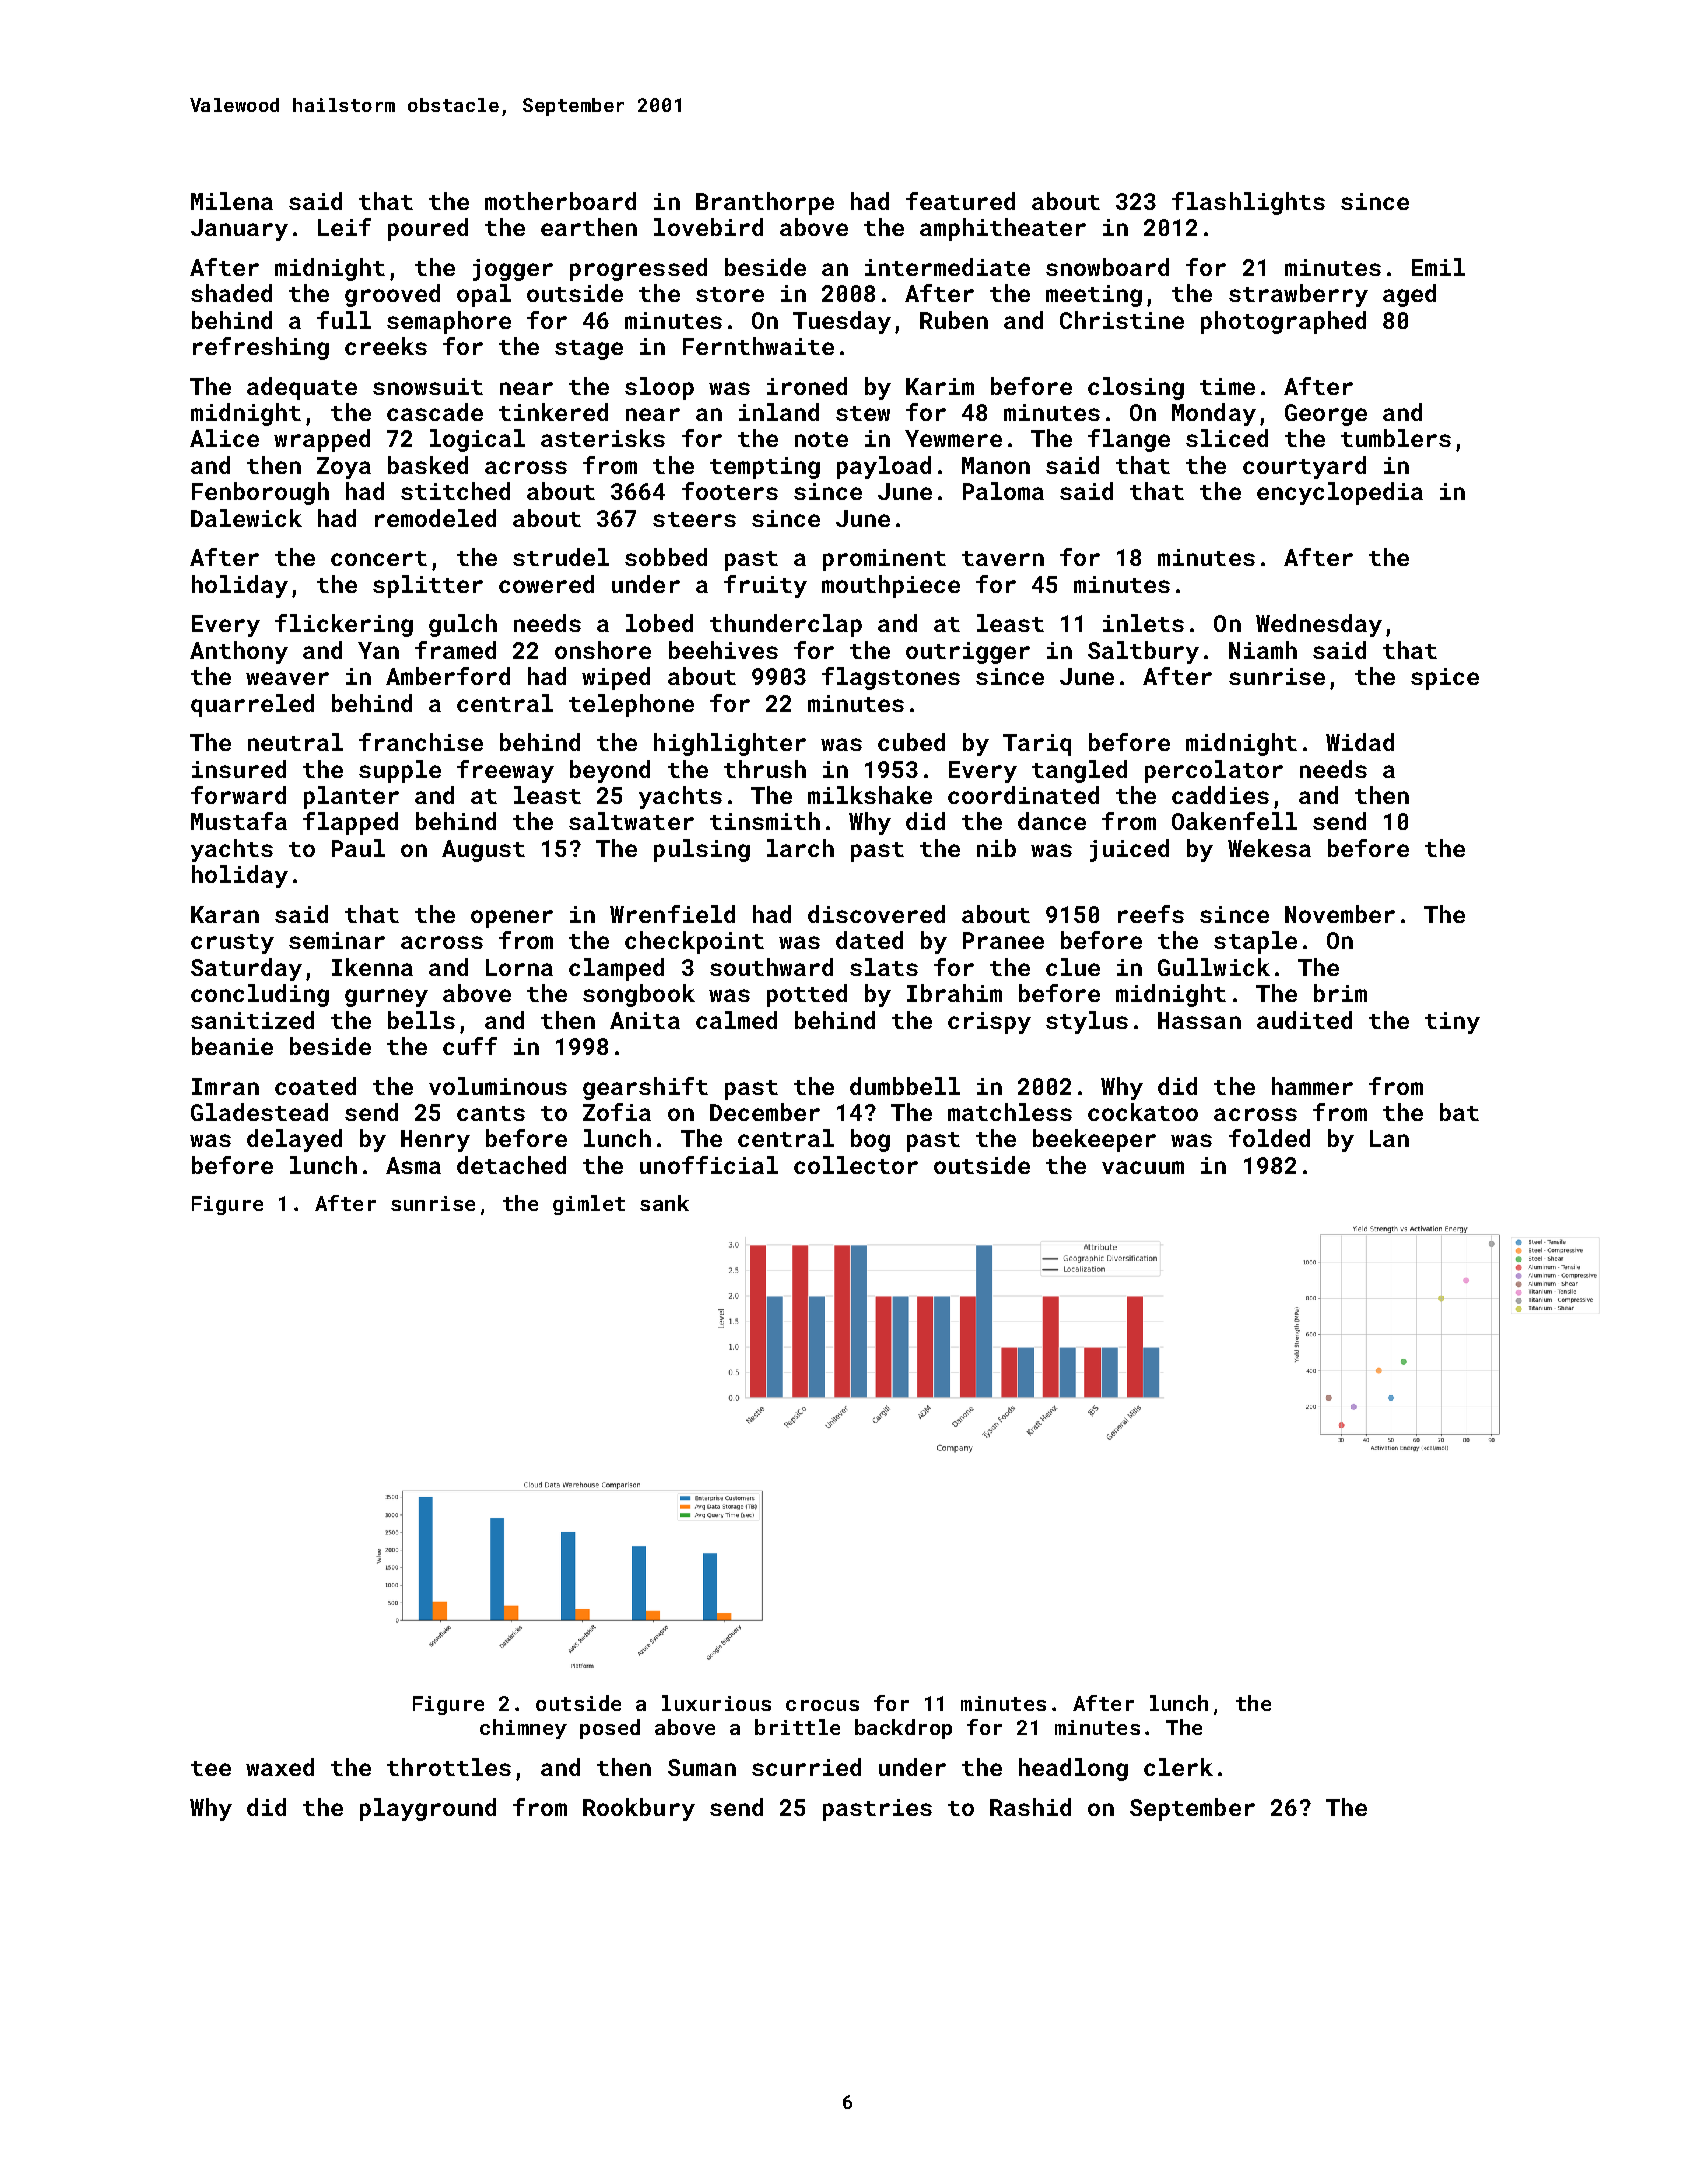  What do you see at coordinates (232, 201) in the image?
I see `Milena` at bounding box center [232, 201].
